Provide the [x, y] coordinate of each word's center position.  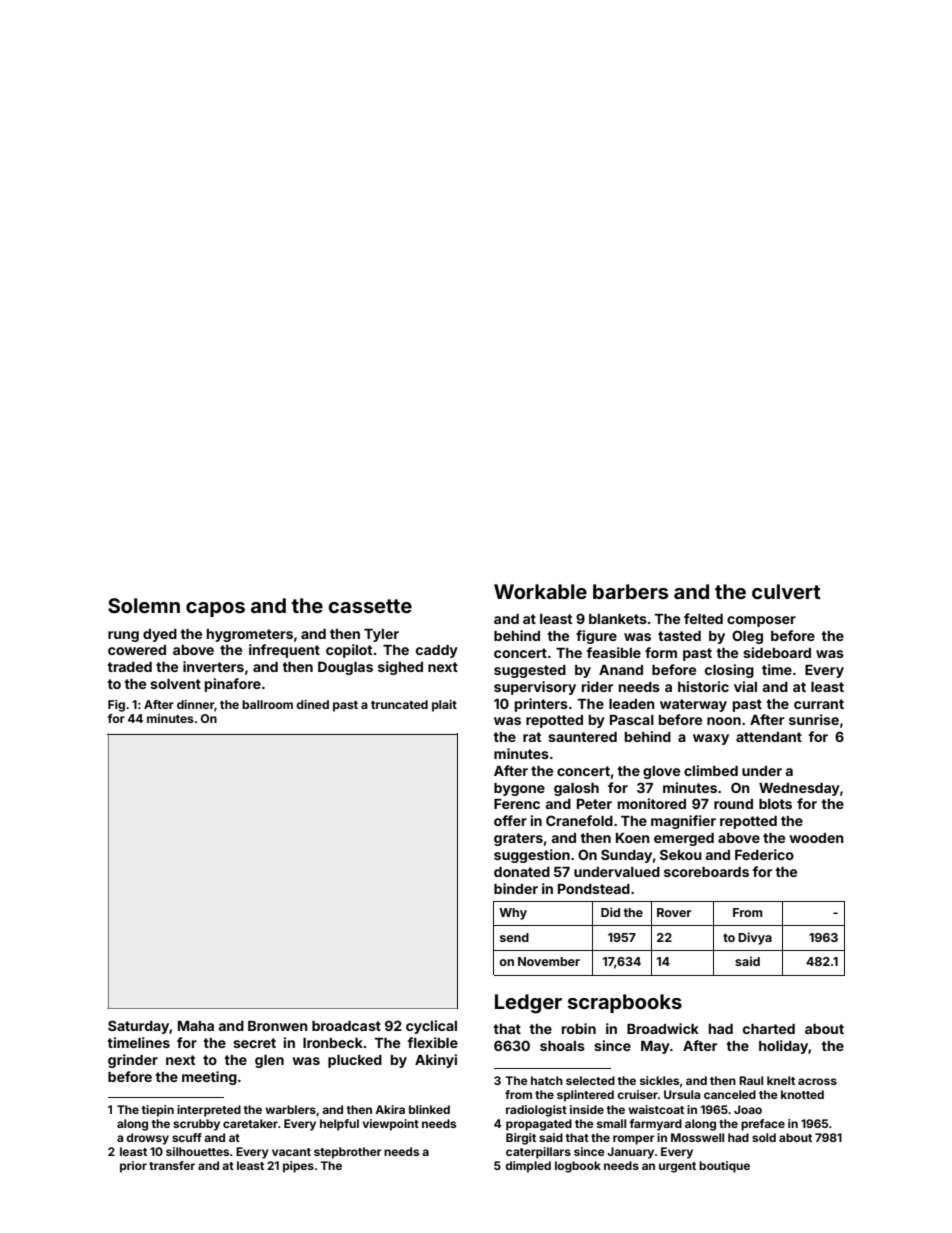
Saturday [139, 1027]
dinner [195, 704]
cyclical [431, 1027]
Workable [540, 591]
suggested [530, 671]
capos [215, 609]
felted [703, 618]
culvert [786, 591]
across [817, 1081]
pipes [298, 1167]
